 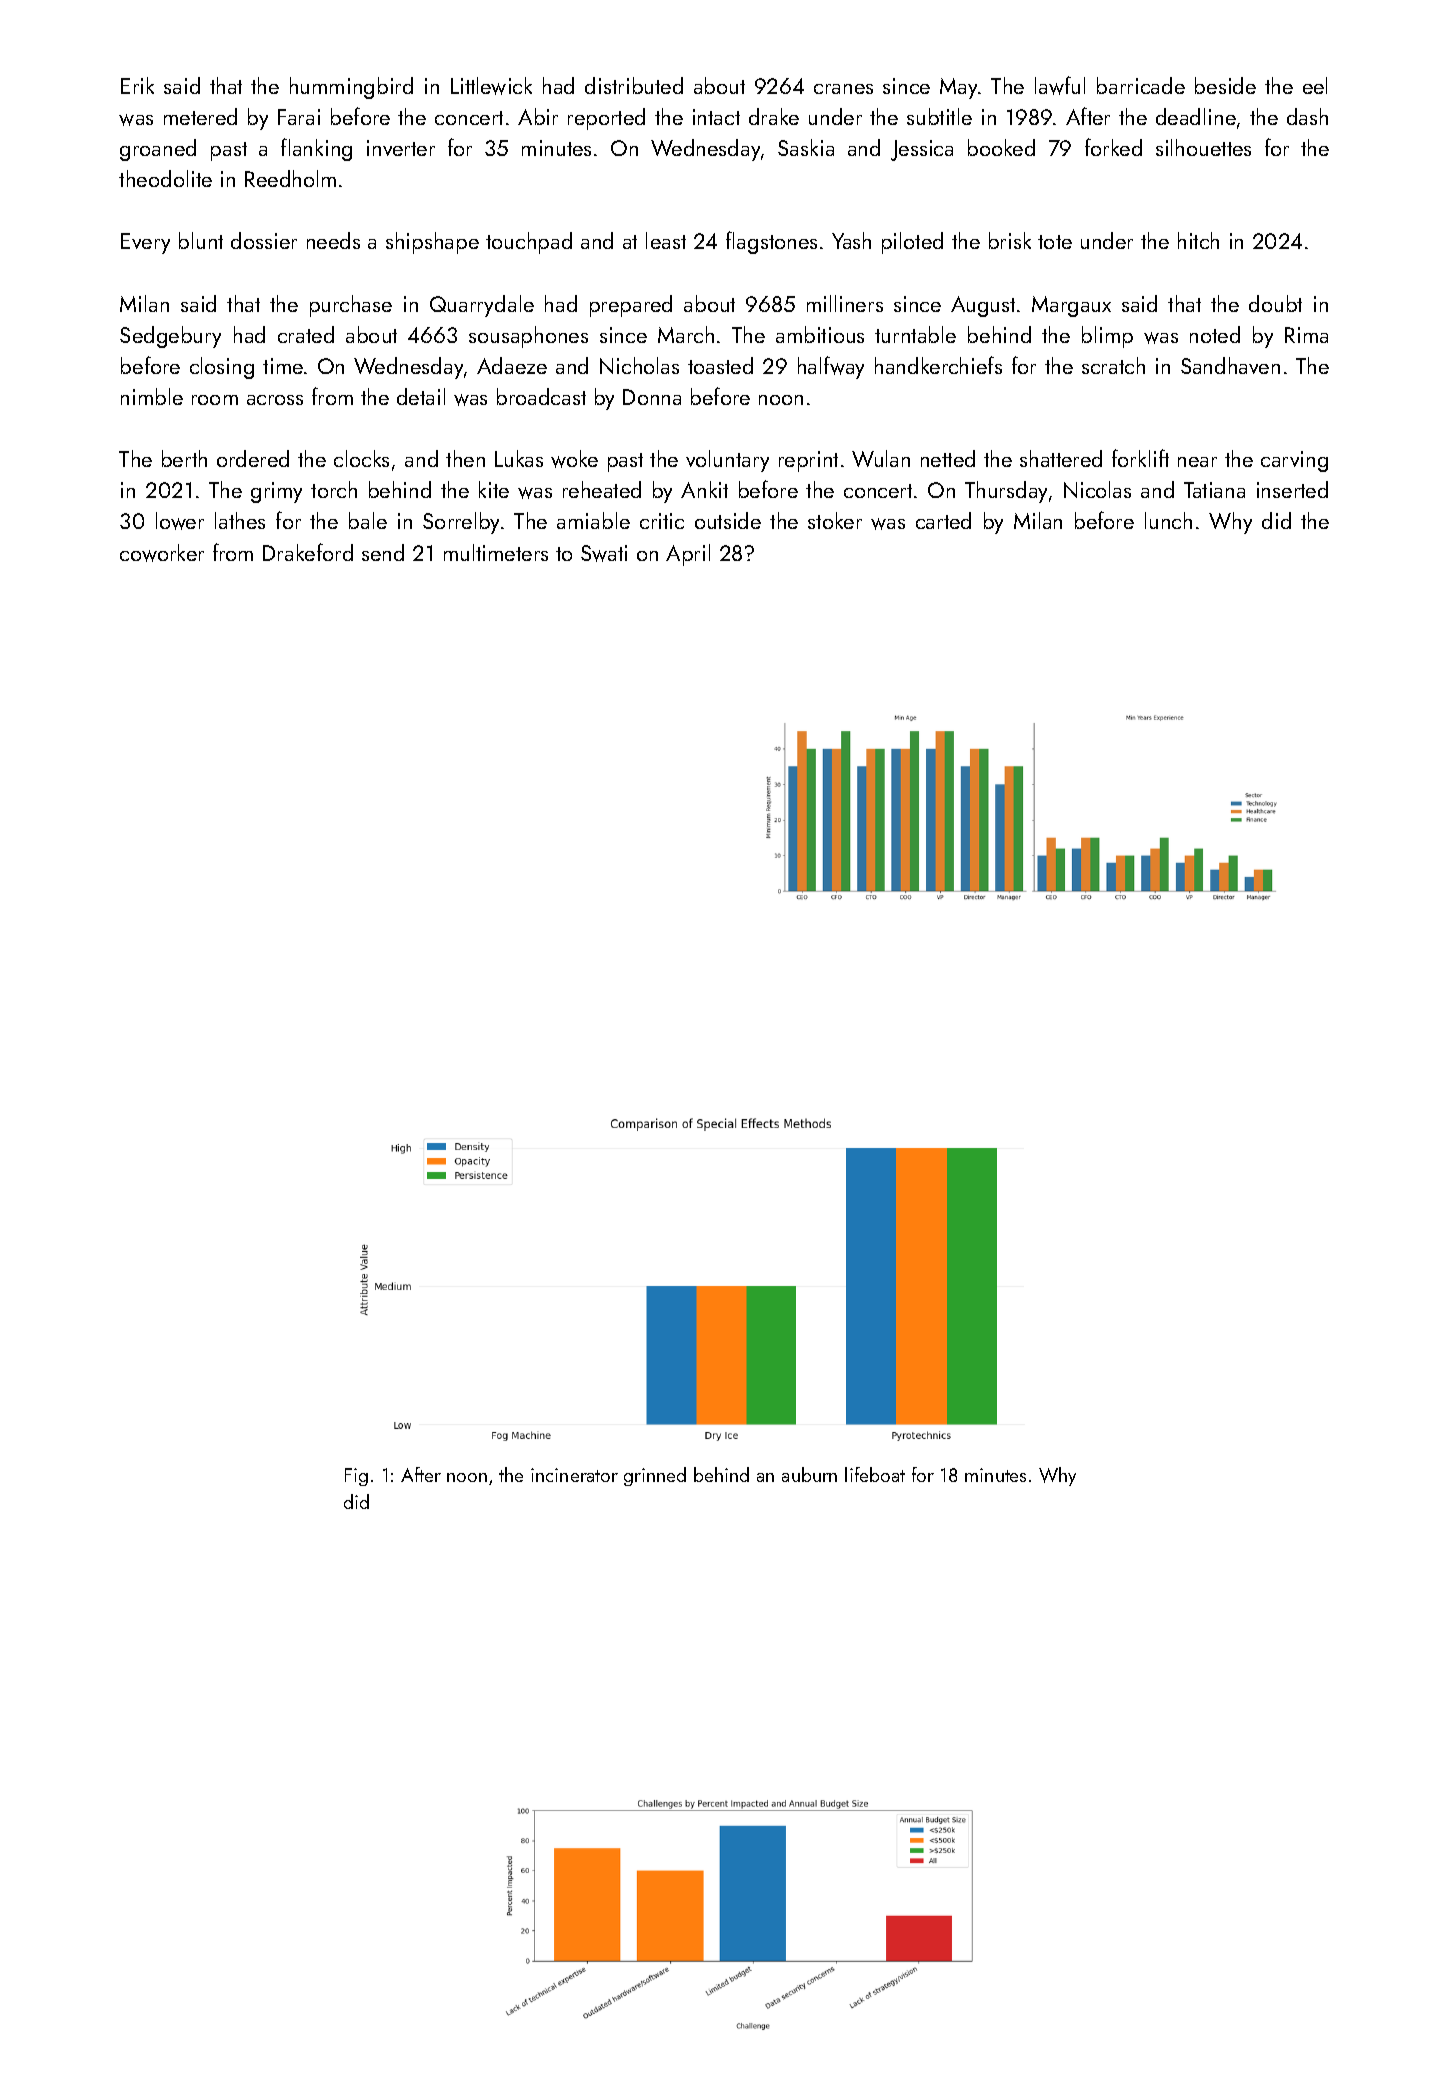 What do you see at coordinates (727, 461) in the screenshot?
I see `voluntary` at bounding box center [727, 461].
